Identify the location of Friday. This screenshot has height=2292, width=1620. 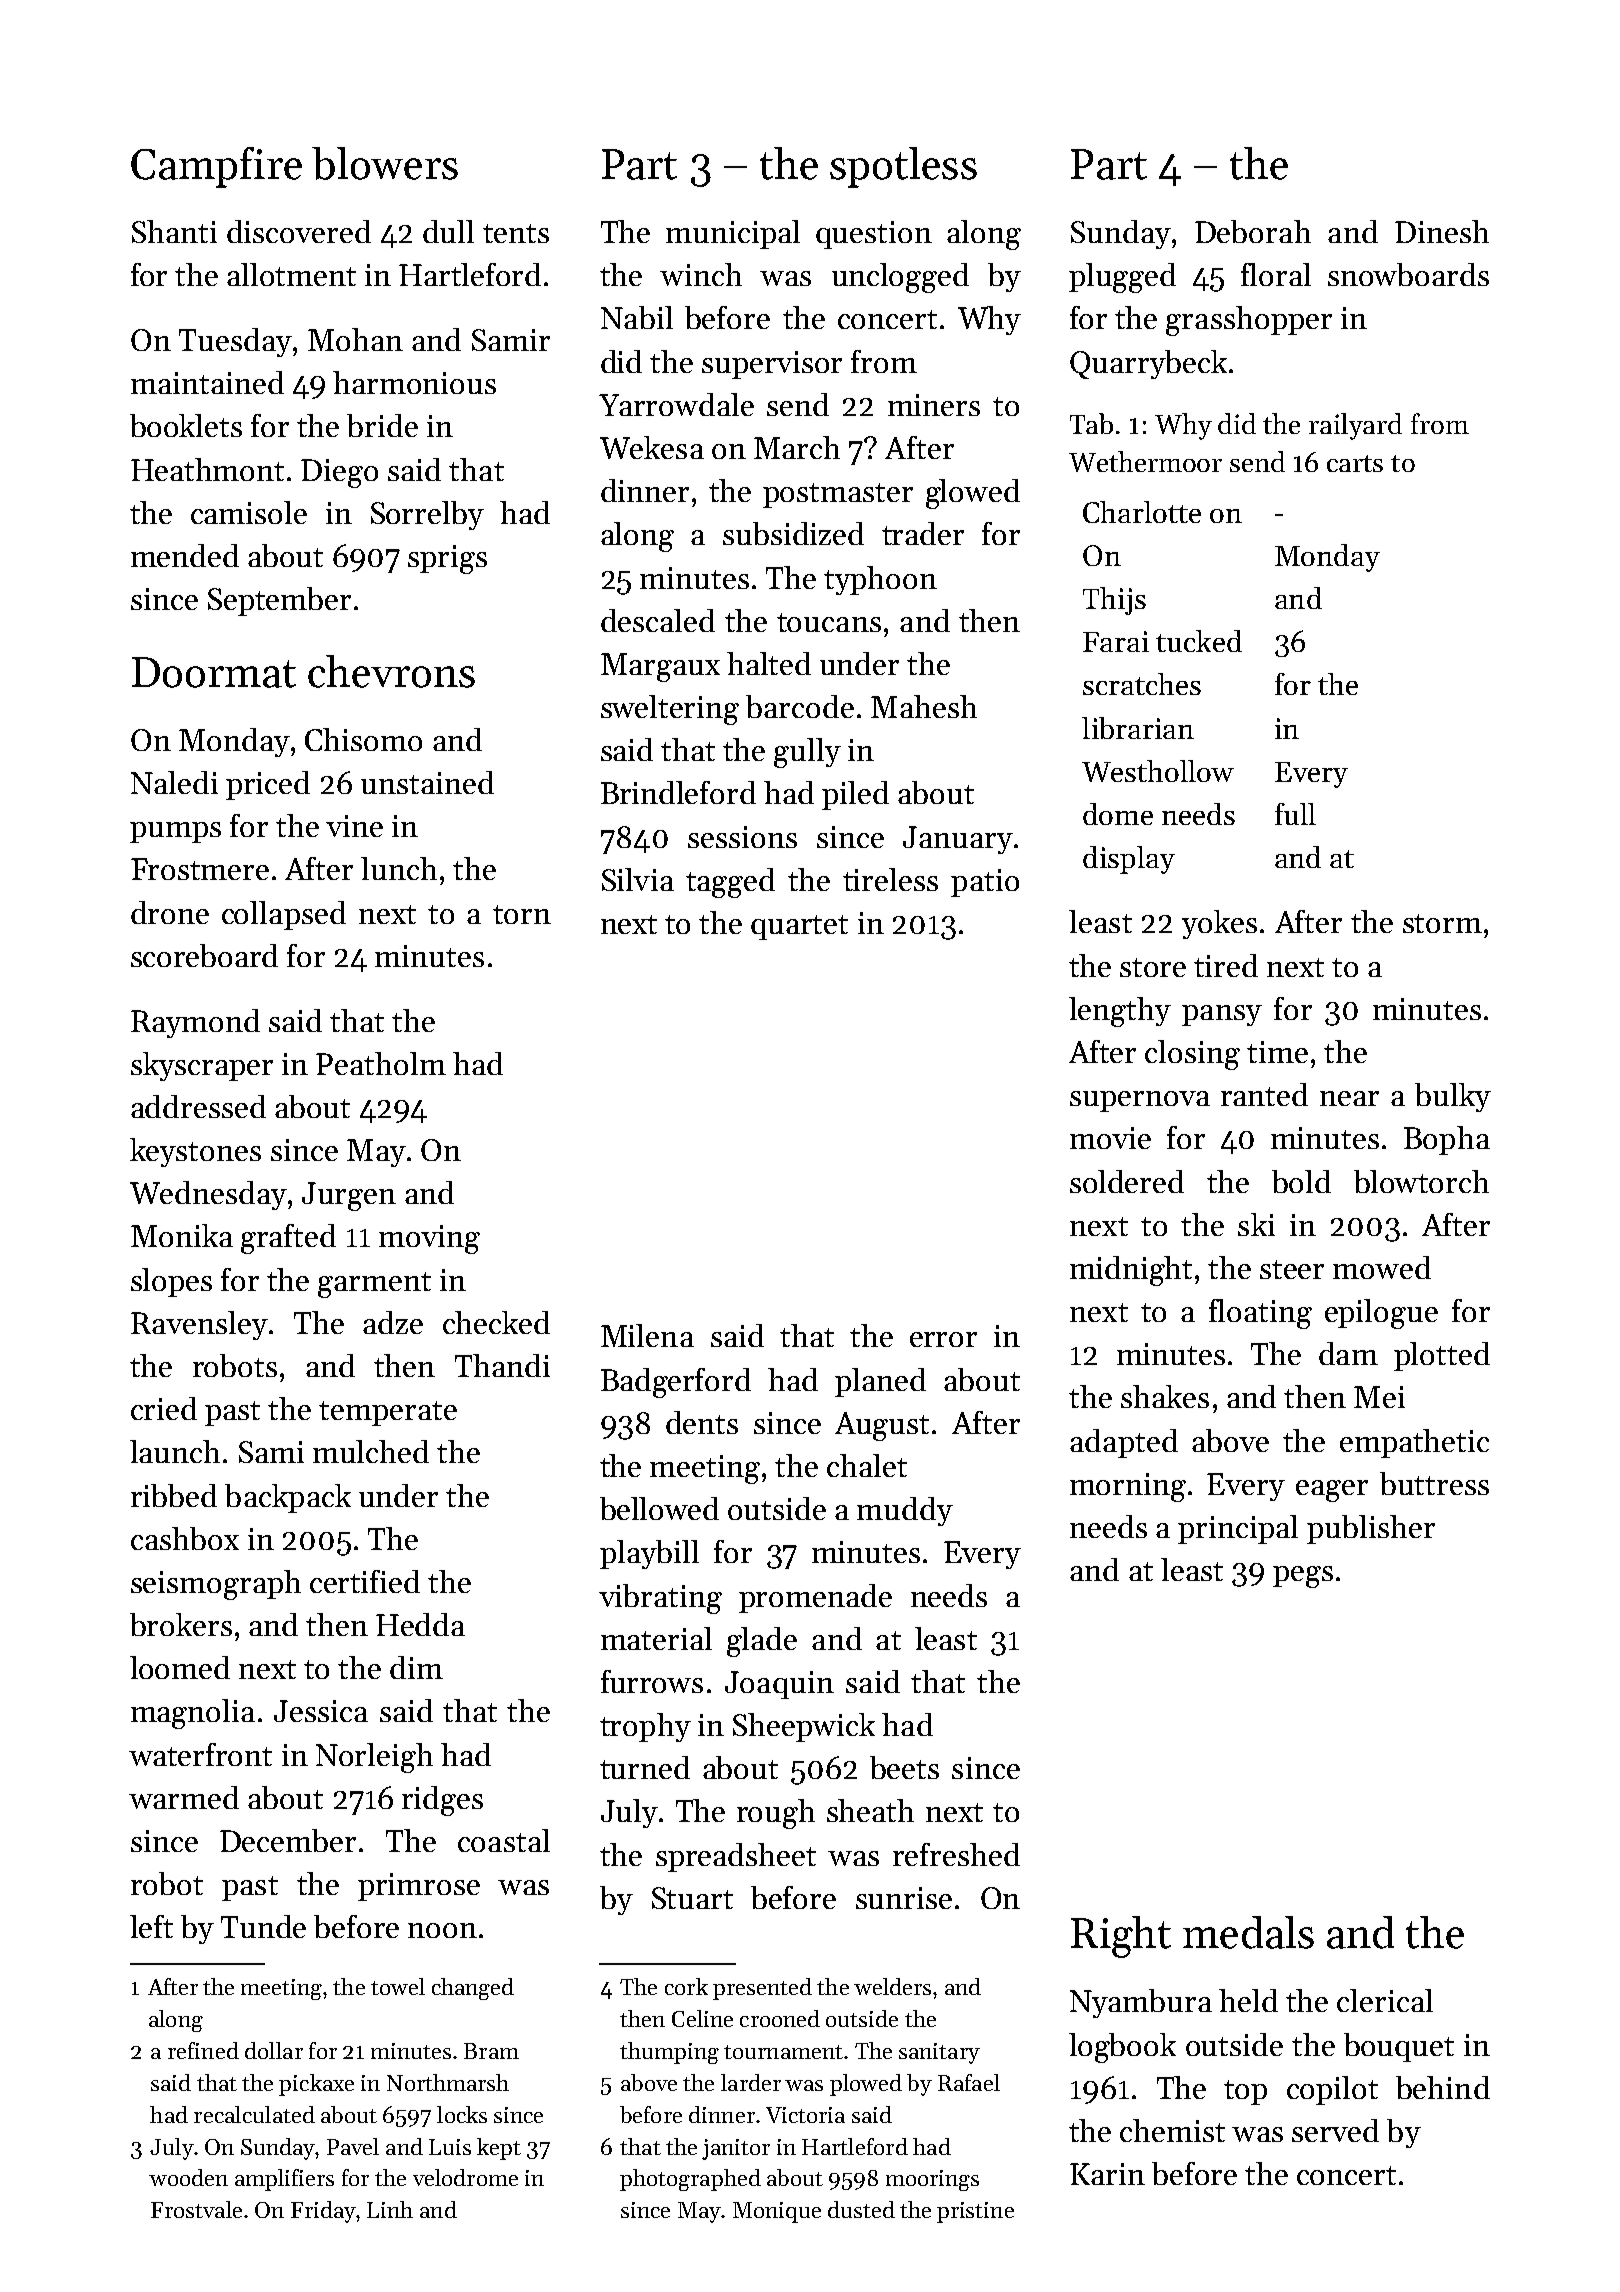
(323, 2212).
